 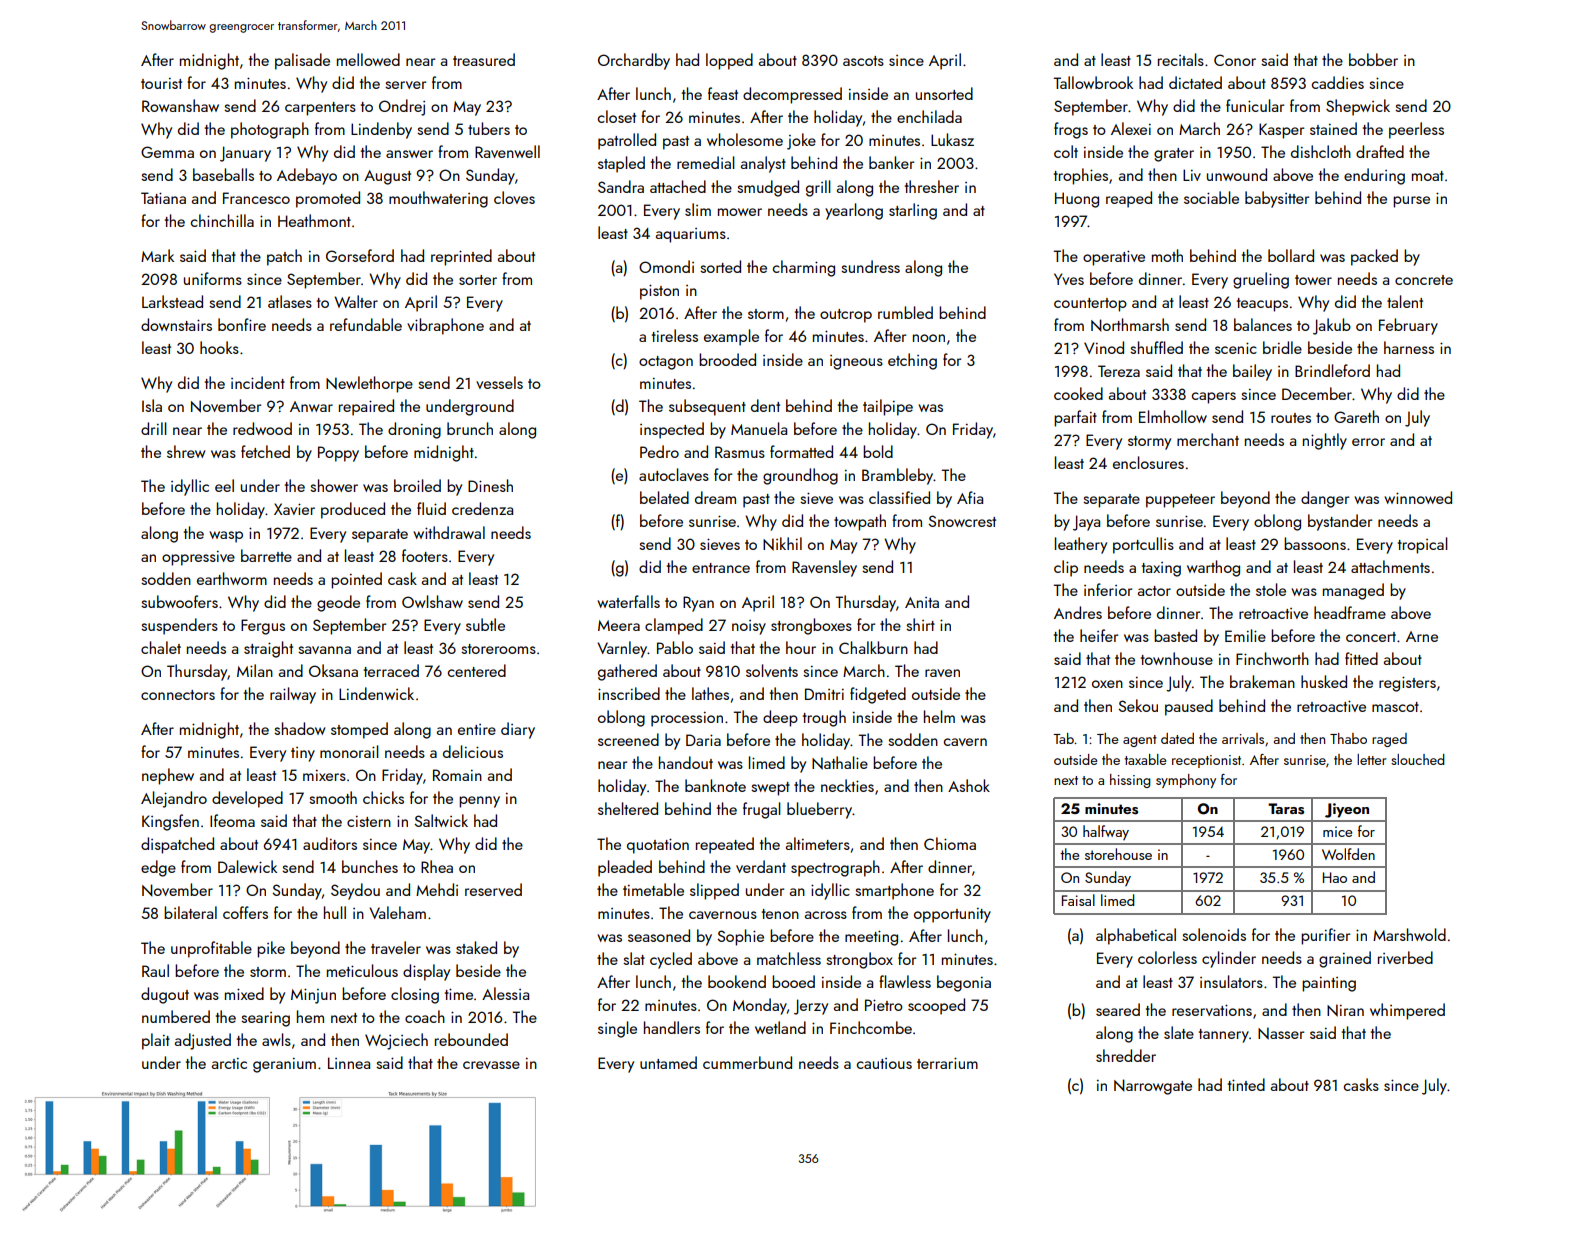 What do you see at coordinates (1373, 59) in the page?
I see `bobber` at bounding box center [1373, 59].
